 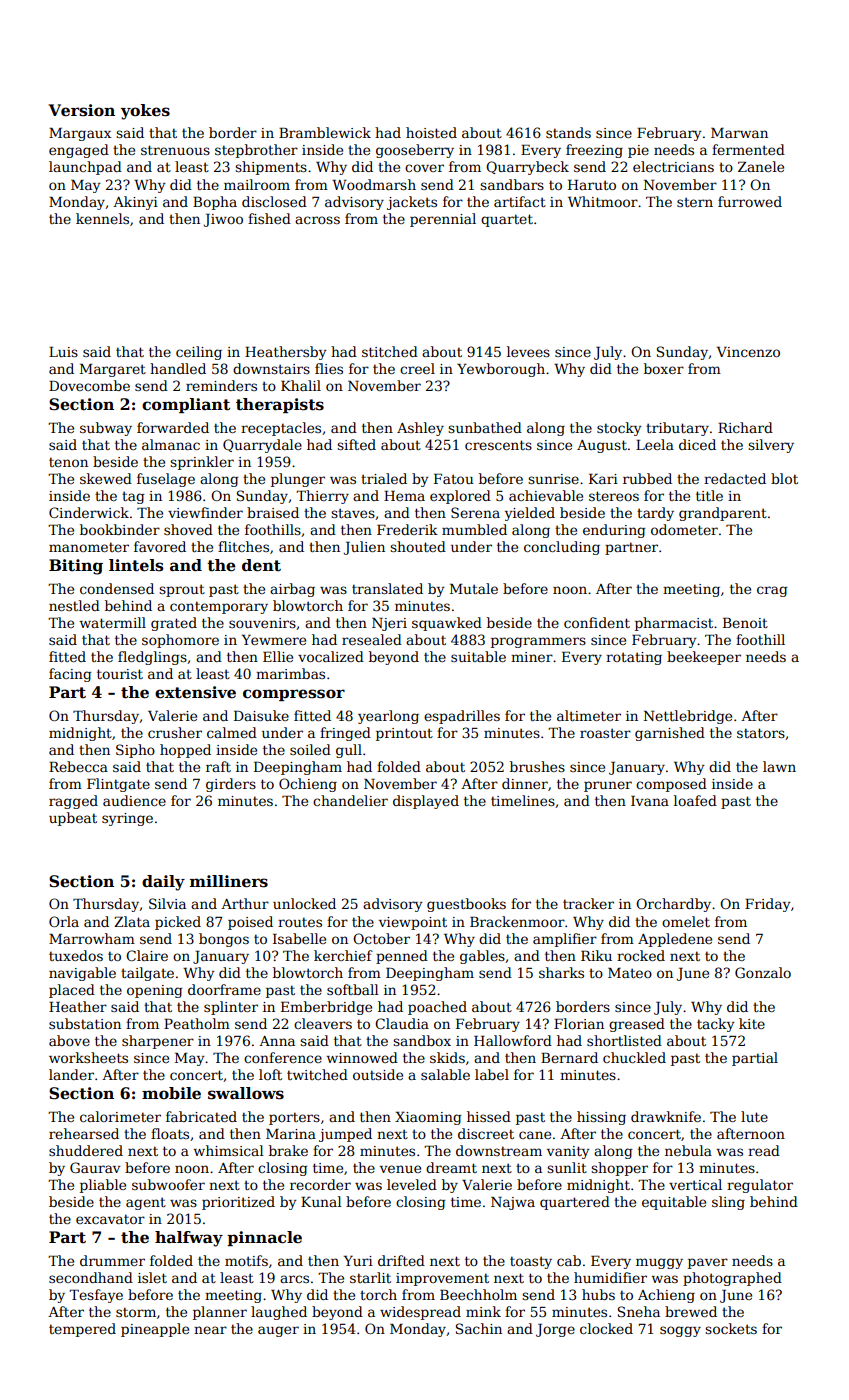 I want to click on whimsical, so click(x=228, y=1150).
